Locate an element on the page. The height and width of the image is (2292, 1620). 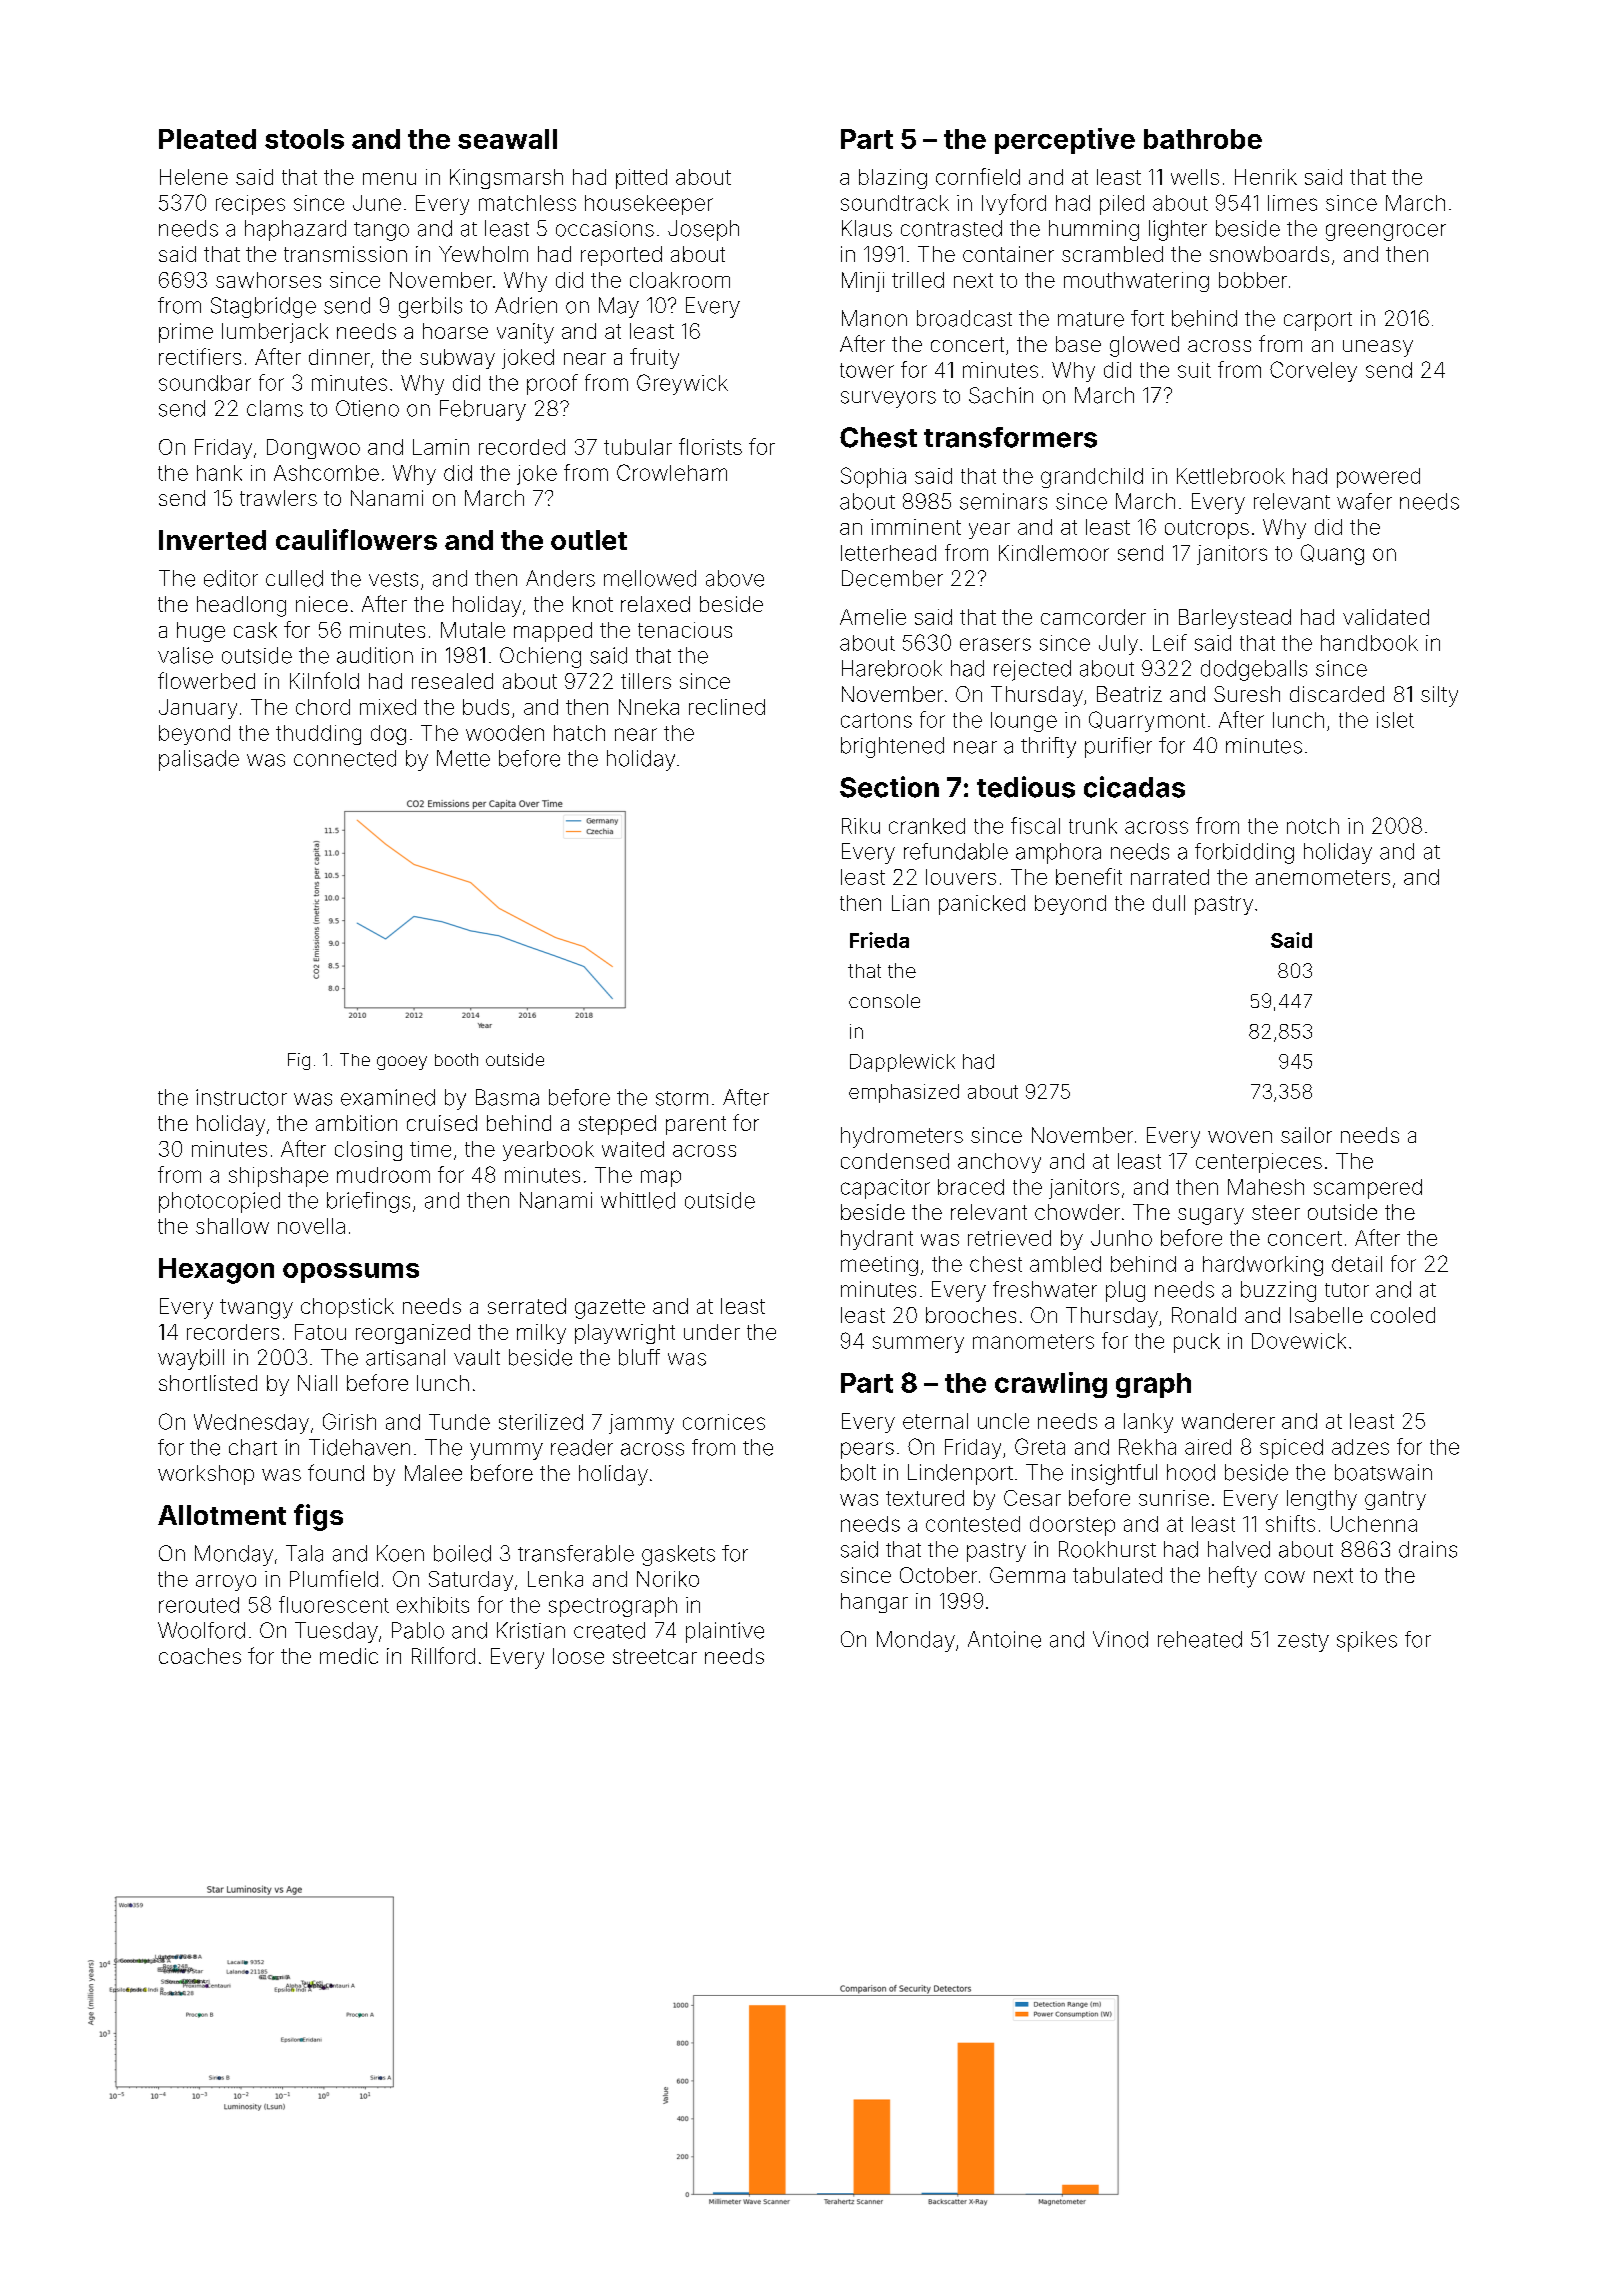
console is located at coordinates (884, 1001).
